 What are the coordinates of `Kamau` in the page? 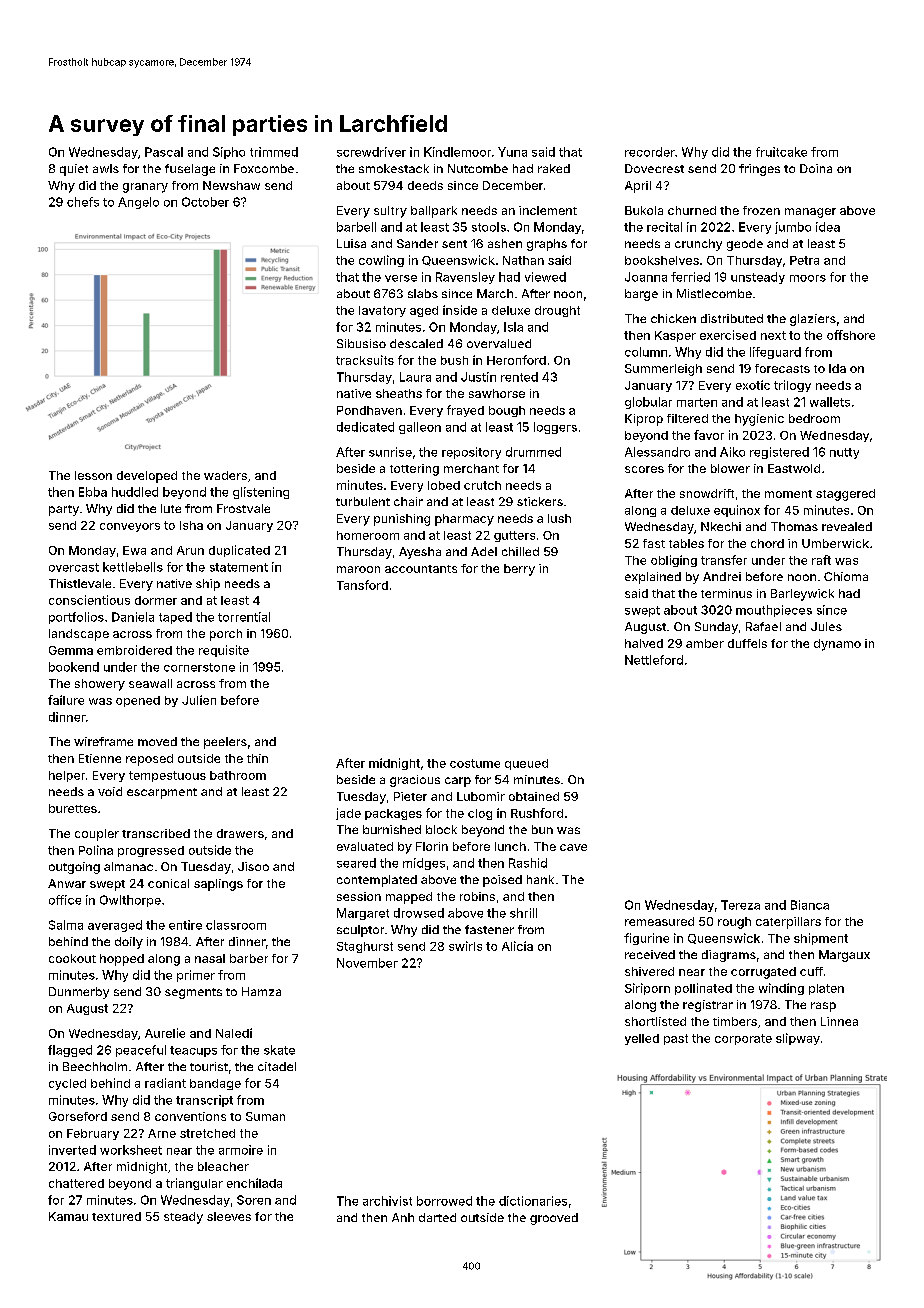 It's located at (68, 1216).
